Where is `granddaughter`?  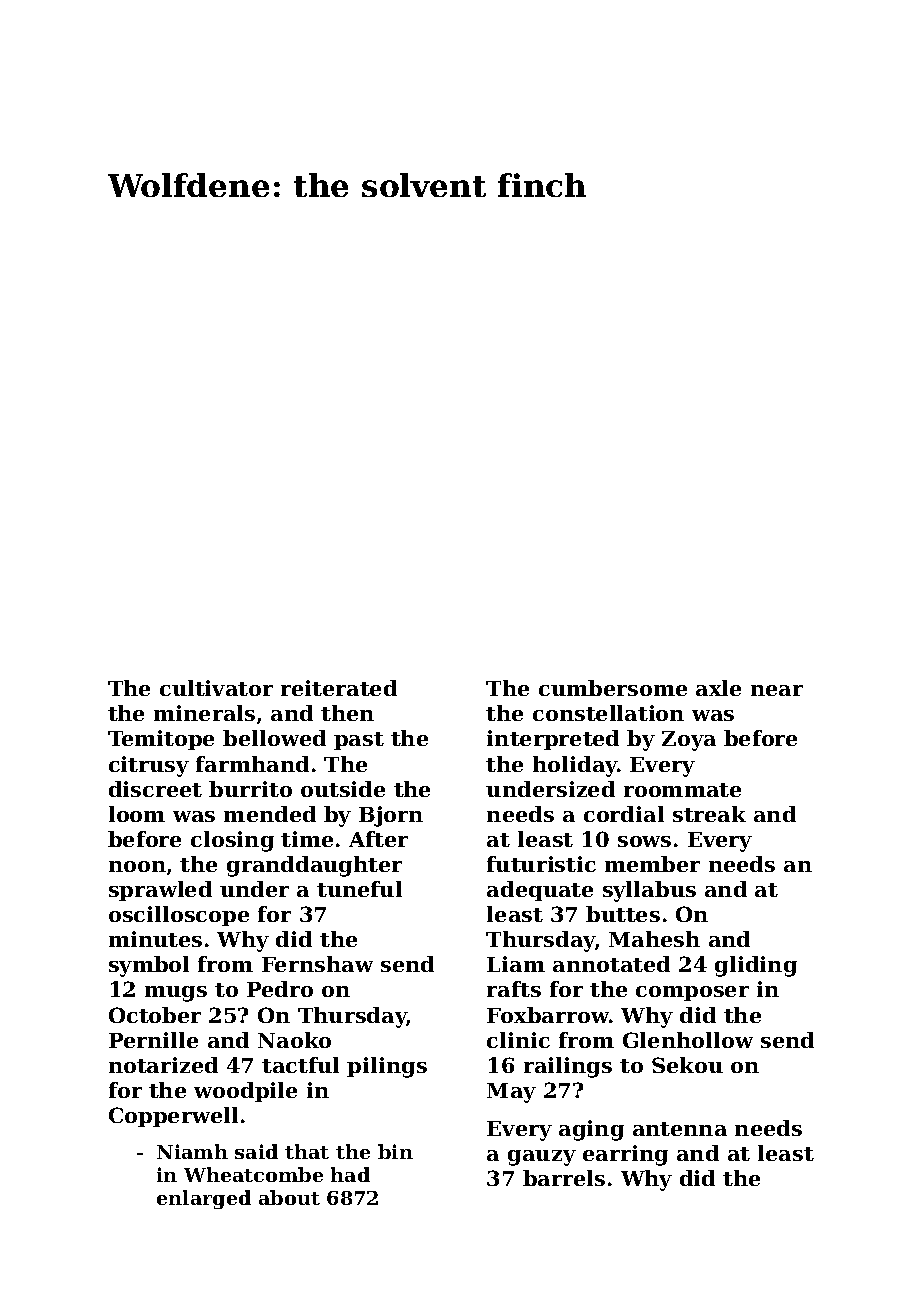
granddaughter is located at coordinates (314, 866).
